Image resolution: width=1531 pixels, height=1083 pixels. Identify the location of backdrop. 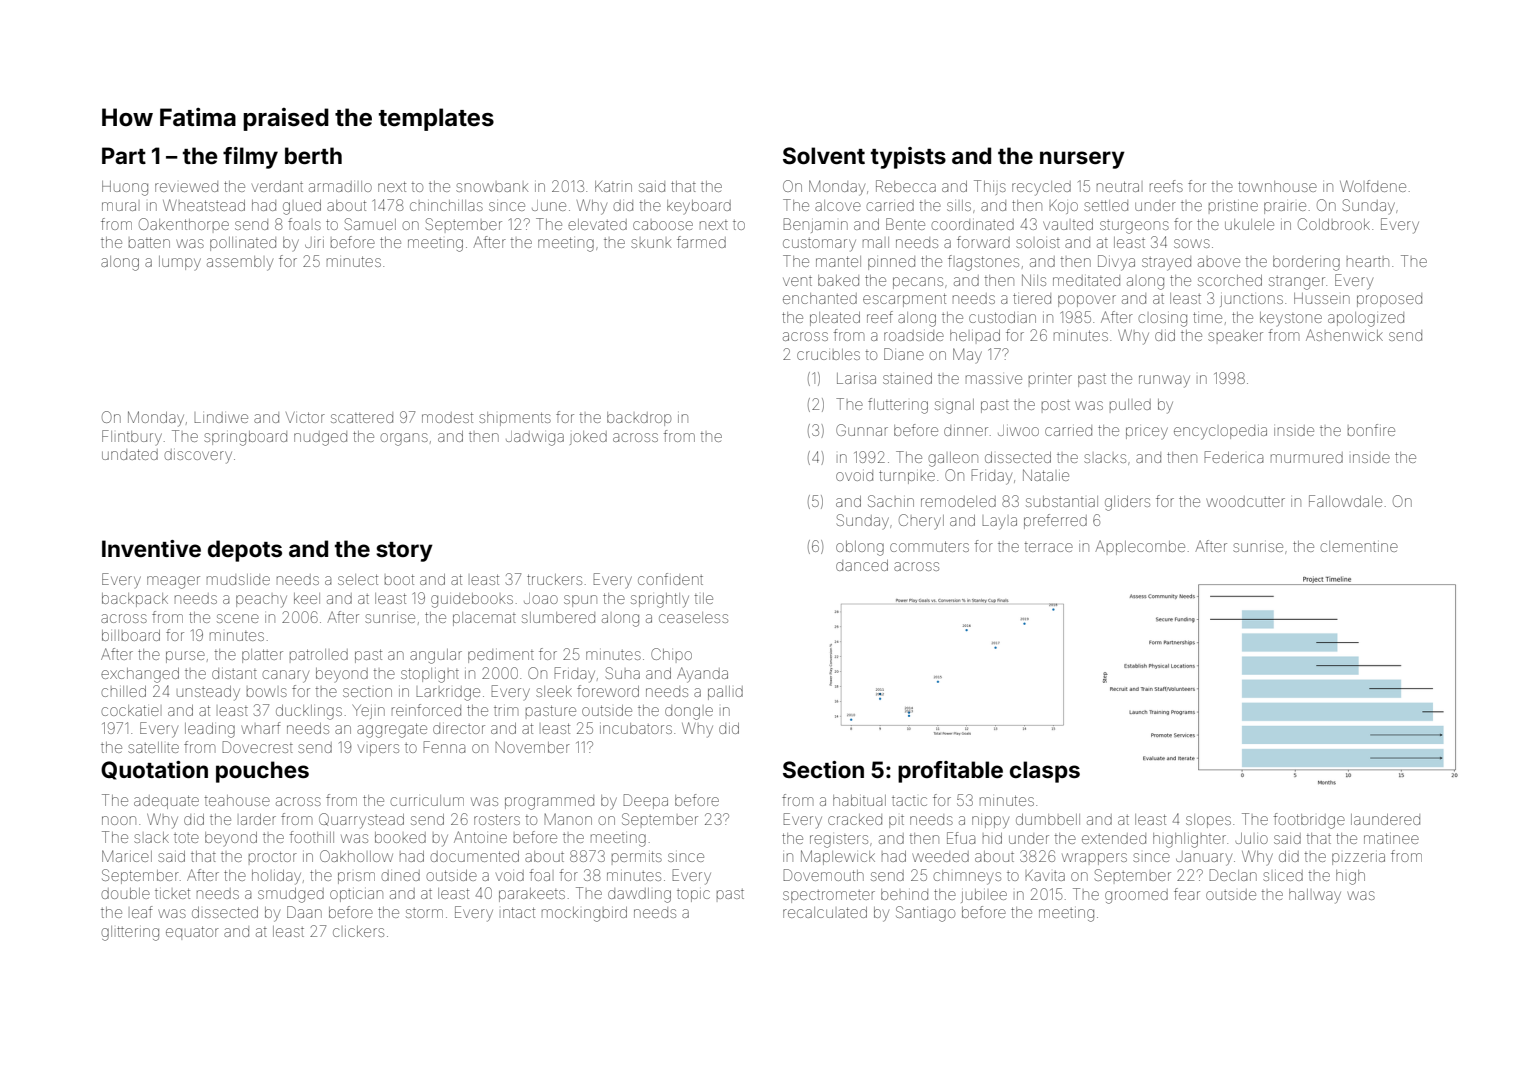
(639, 419).
